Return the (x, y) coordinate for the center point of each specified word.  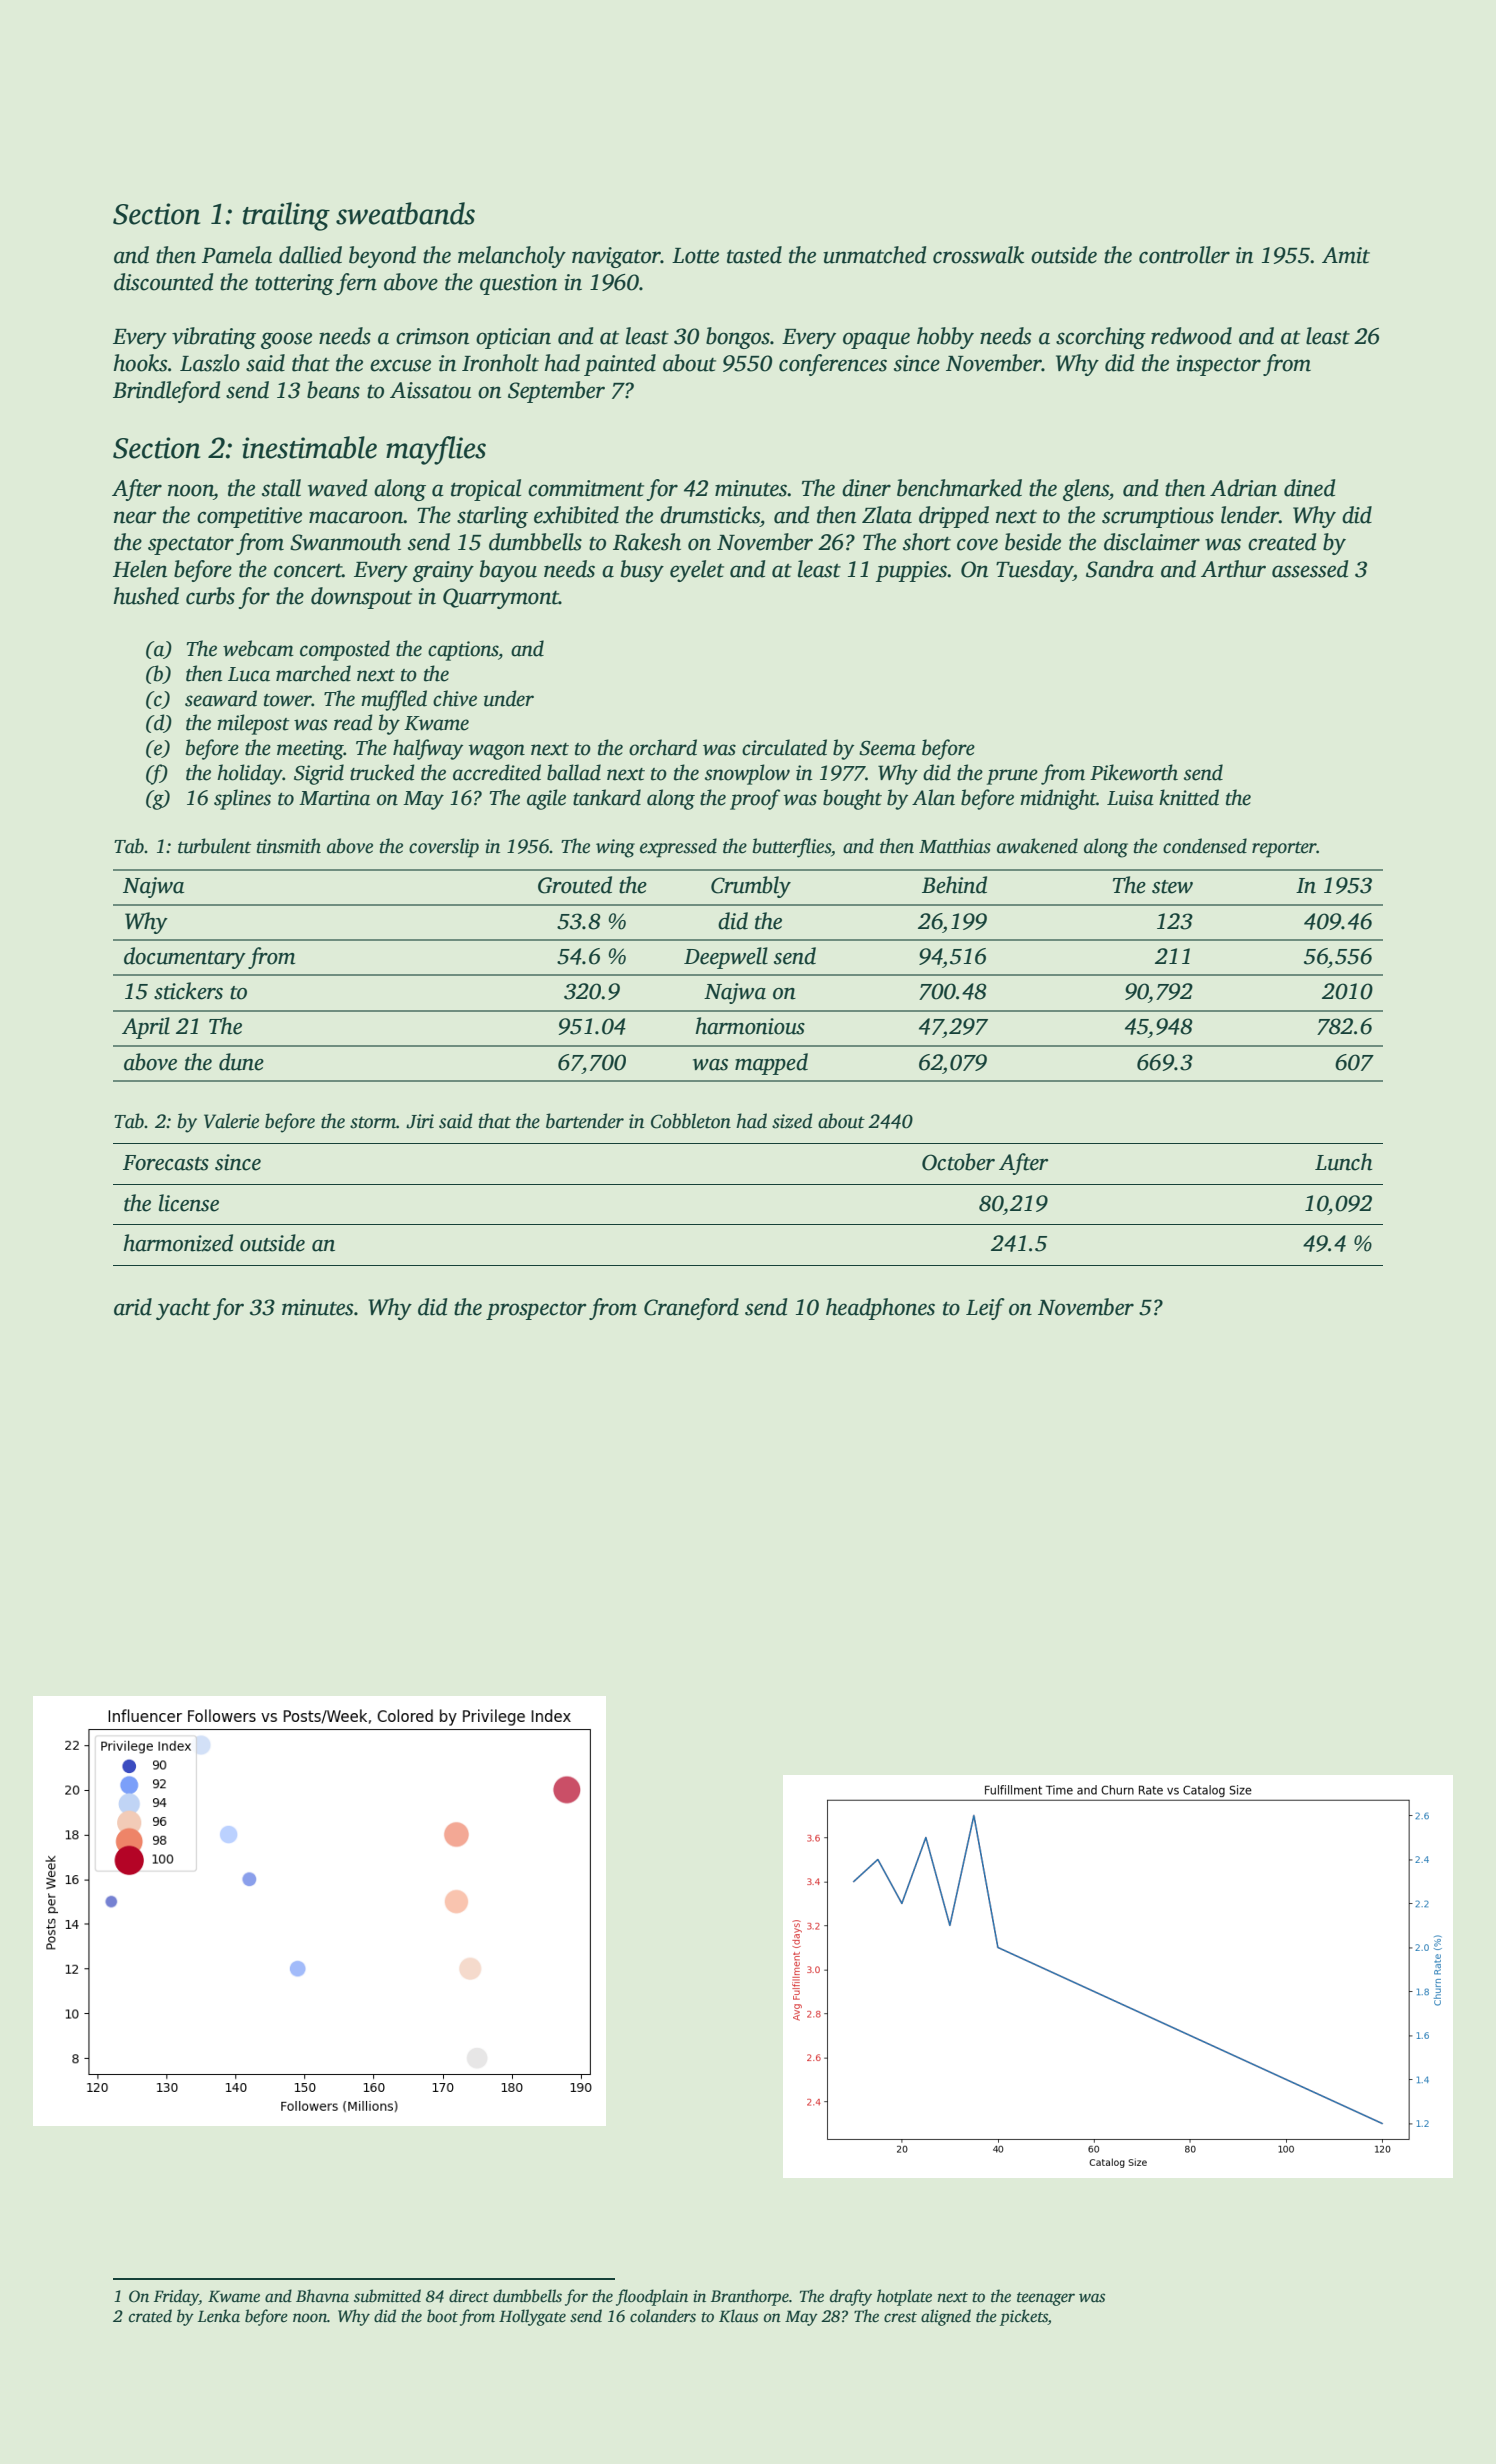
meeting (310, 750)
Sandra (1120, 569)
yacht (183, 1309)
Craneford (691, 1309)
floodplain (652, 2297)
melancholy (512, 257)
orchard (663, 747)
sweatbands (405, 213)
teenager (1046, 2299)
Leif (985, 1309)
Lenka (219, 2316)
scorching (1101, 338)
